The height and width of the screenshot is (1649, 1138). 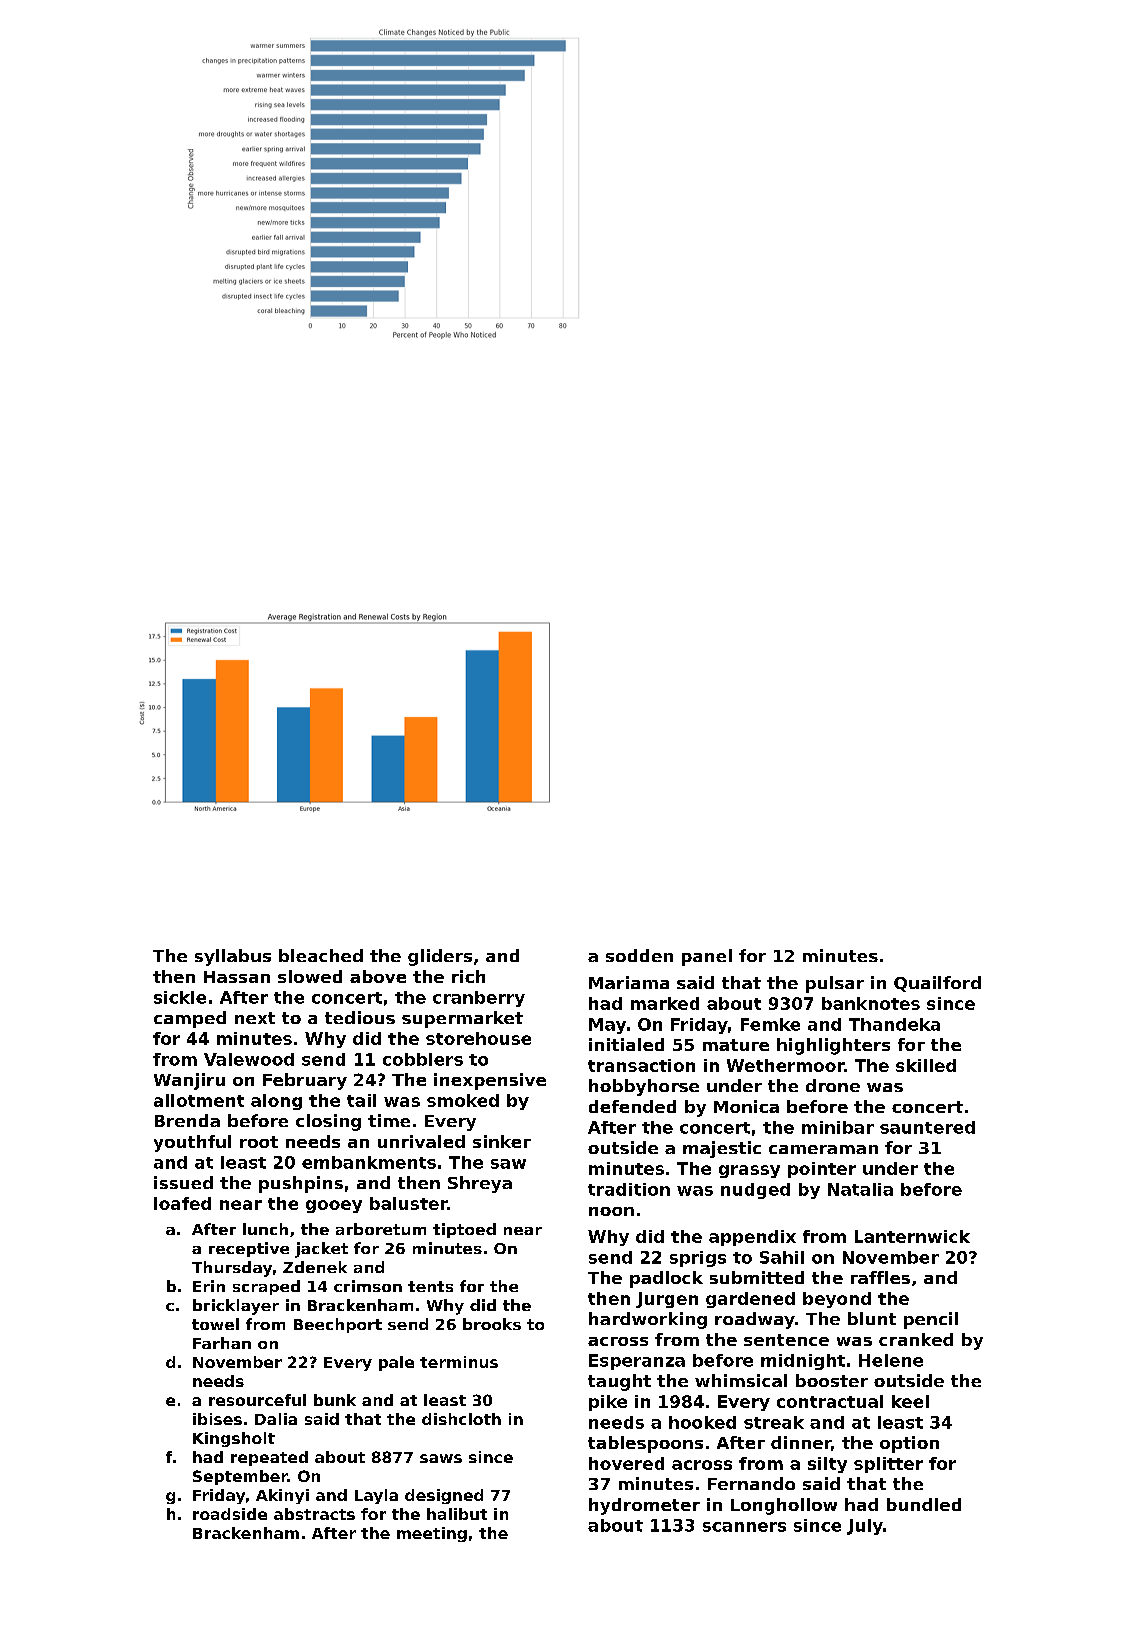 What do you see at coordinates (871, 1003) in the screenshot?
I see `banknotes` at bounding box center [871, 1003].
